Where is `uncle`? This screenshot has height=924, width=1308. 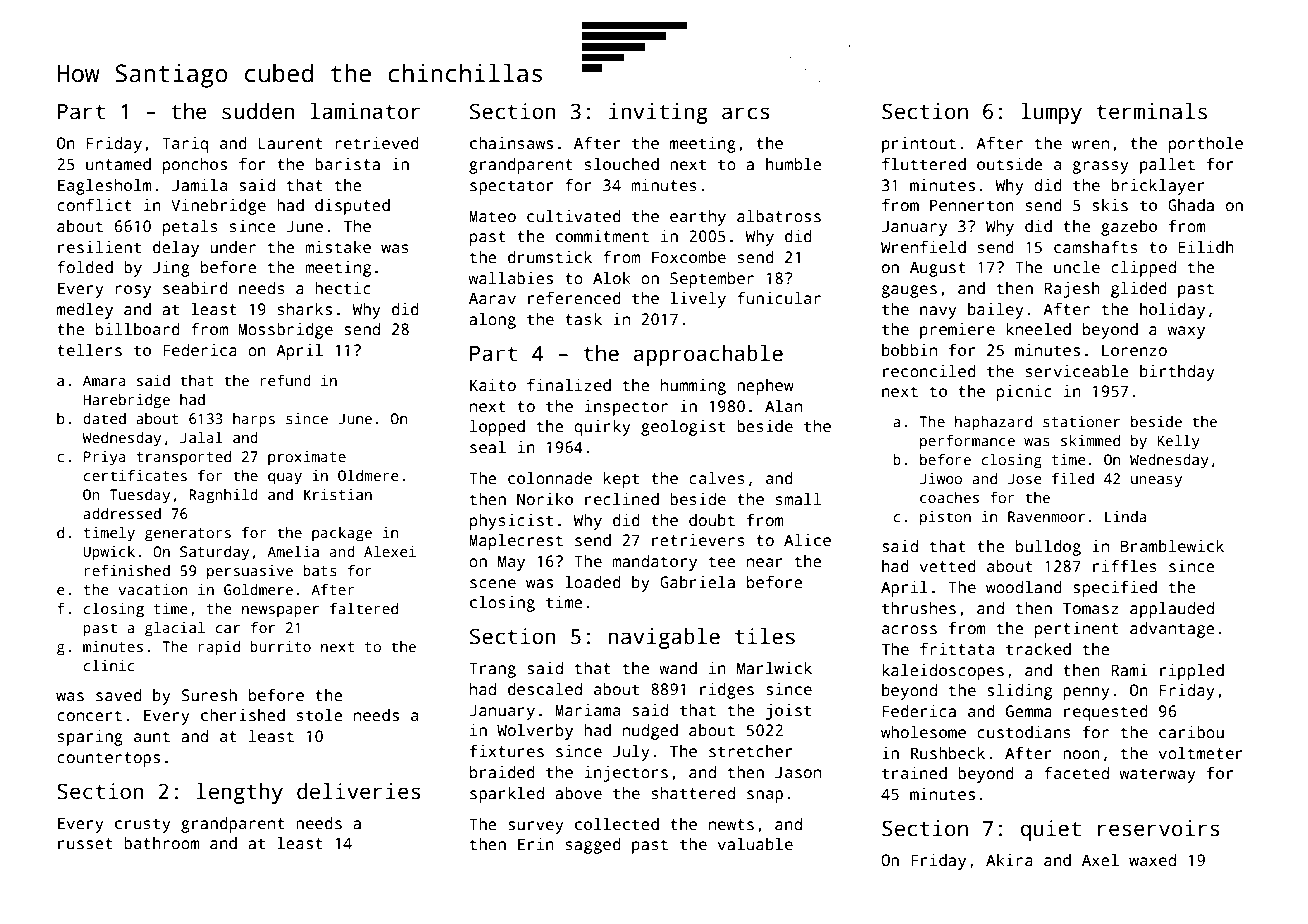 uncle is located at coordinates (1077, 267).
